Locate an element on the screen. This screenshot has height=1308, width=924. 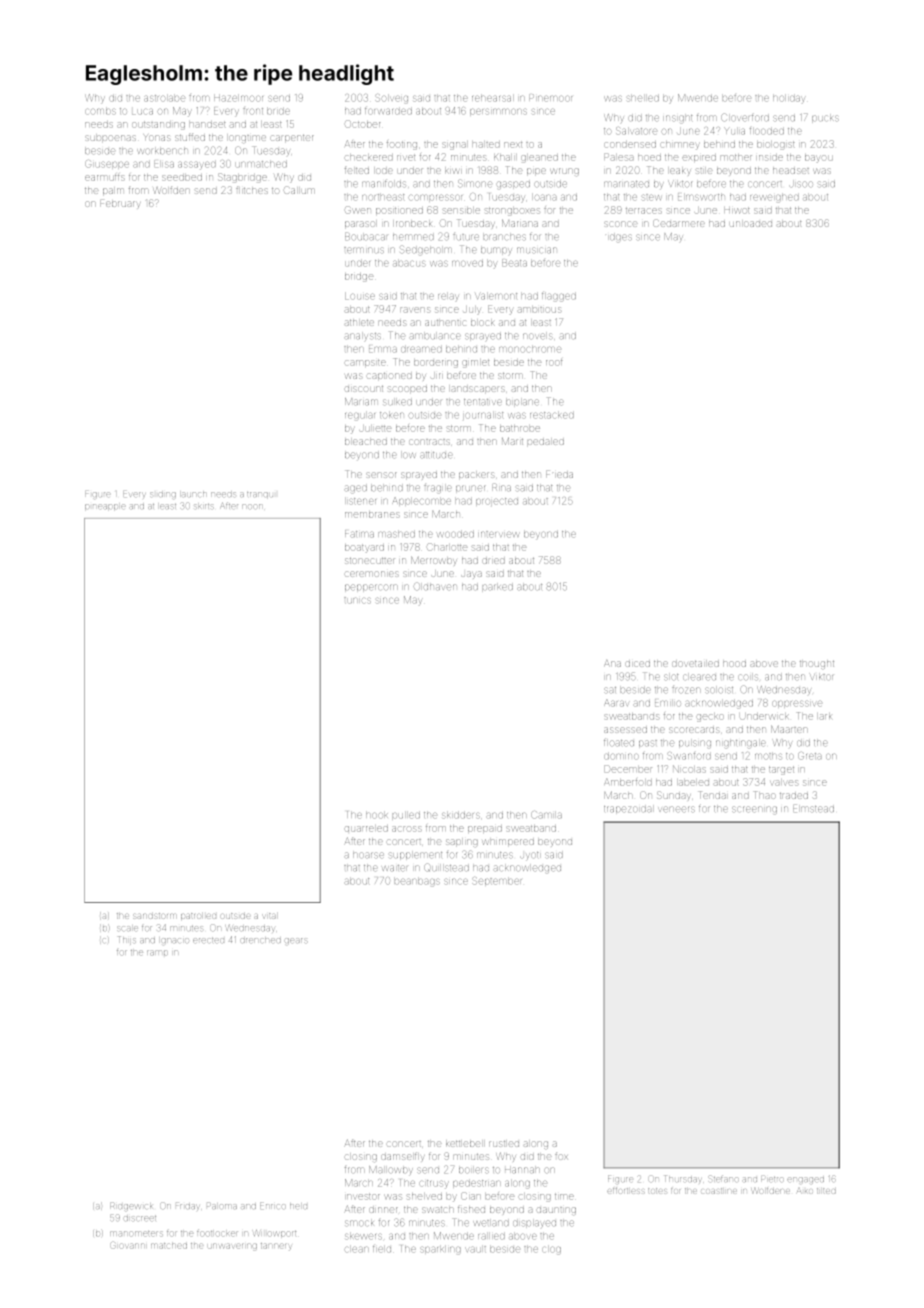
relay is located at coordinates (448, 297).
